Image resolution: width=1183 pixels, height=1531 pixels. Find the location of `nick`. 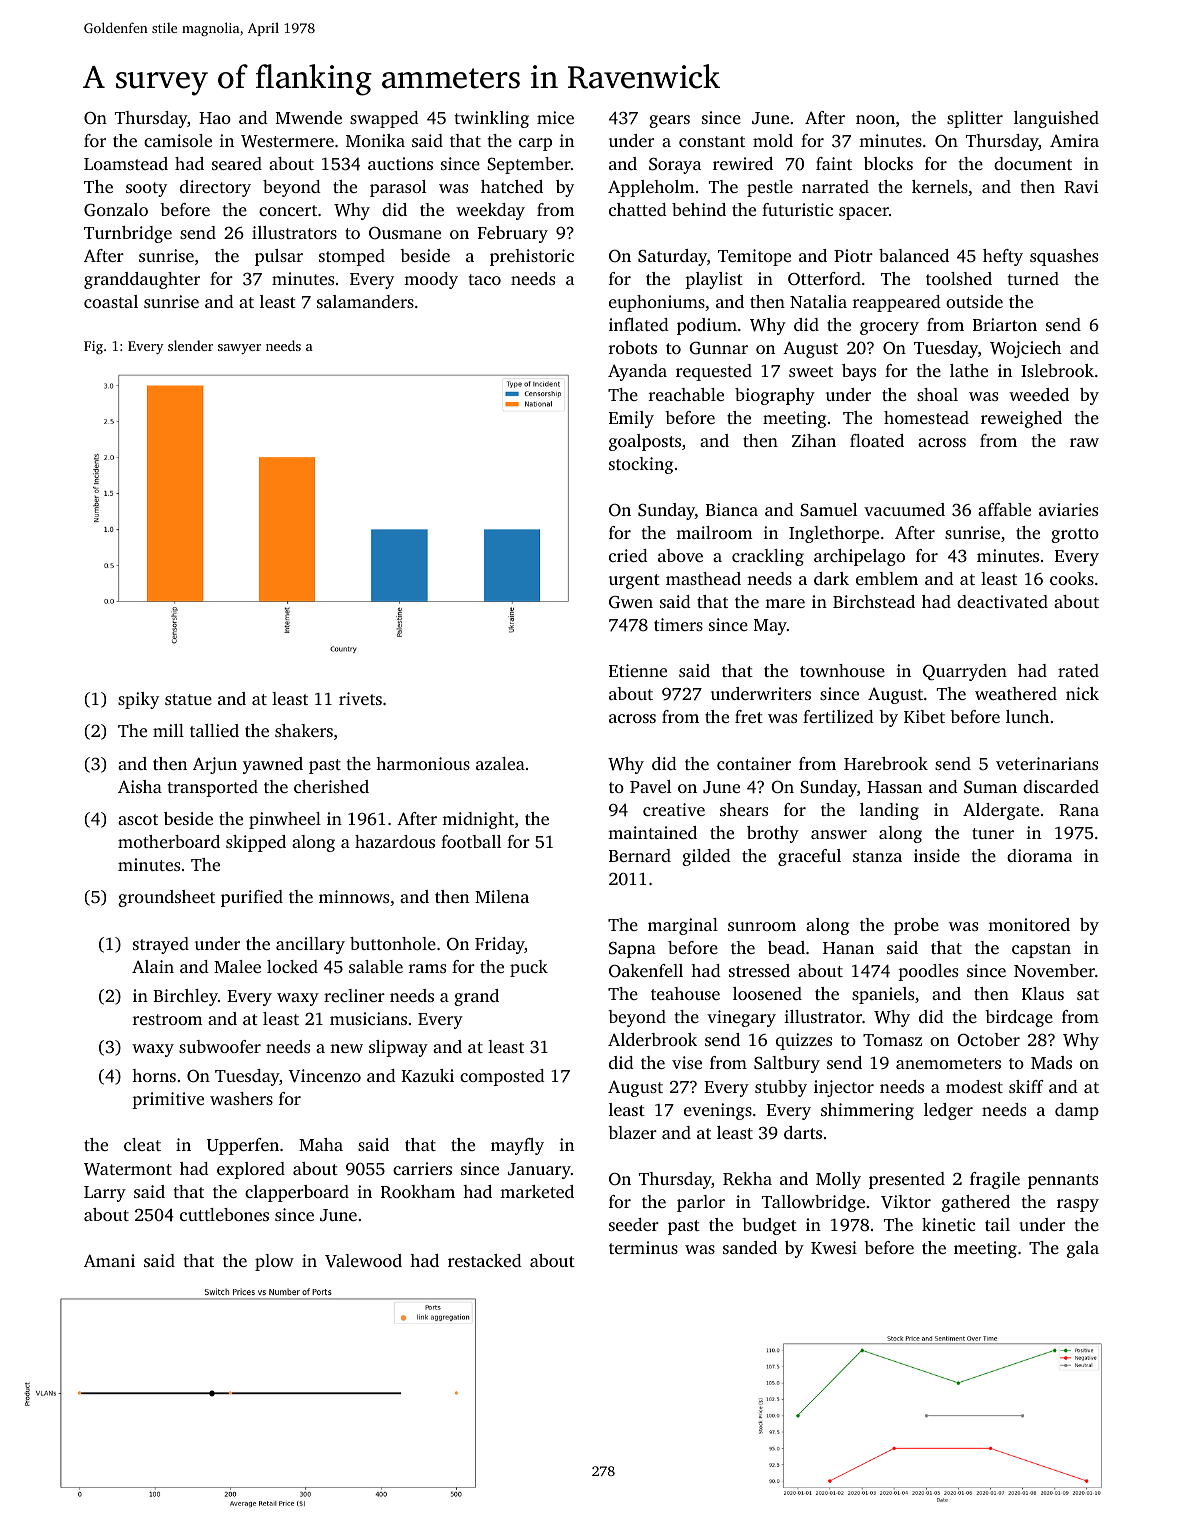

nick is located at coordinates (1082, 693).
